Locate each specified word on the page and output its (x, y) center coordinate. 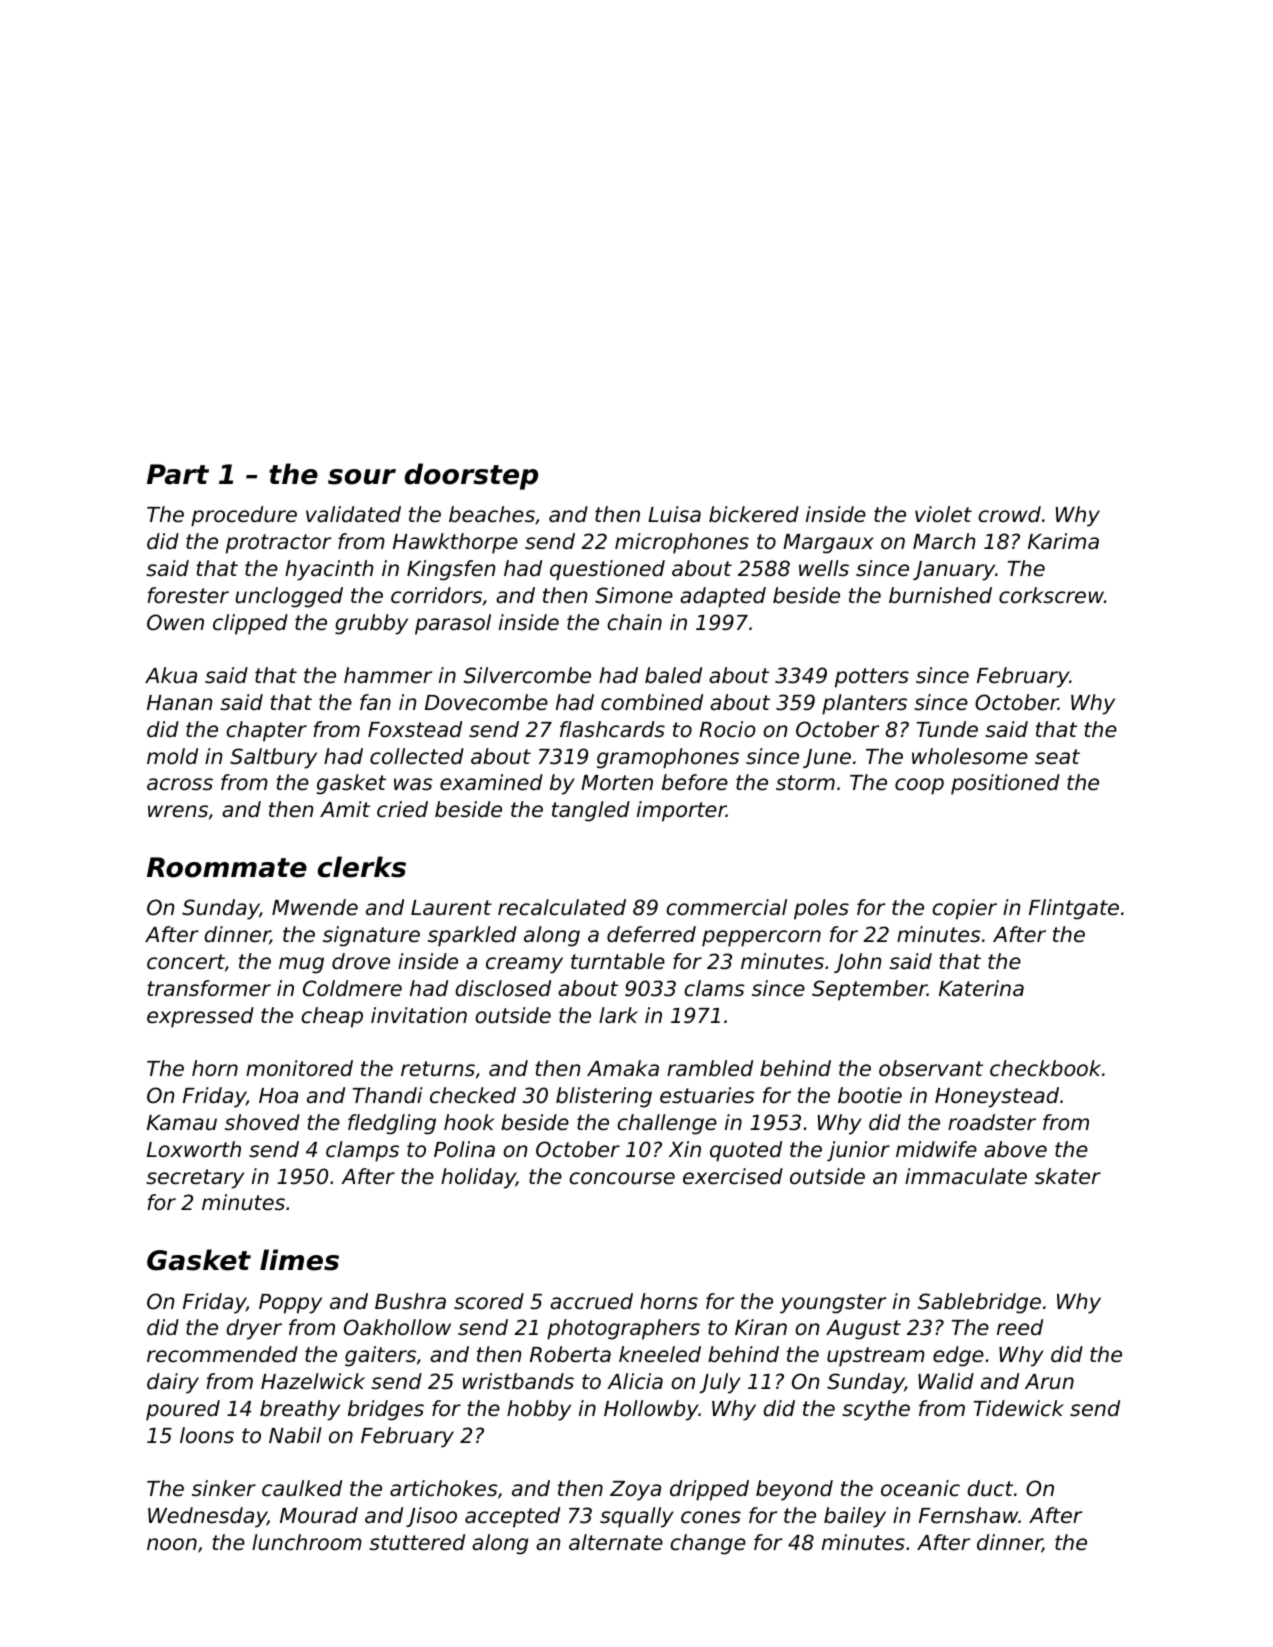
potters (872, 678)
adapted (723, 597)
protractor (278, 544)
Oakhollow (397, 1327)
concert (186, 962)
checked (473, 1095)
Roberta (570, 1354)
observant (931, 1068)
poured (183, 1410)
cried (402, 809)
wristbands (518, 1381)
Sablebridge (979, 1303)
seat (1057, 757)
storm (805, 783)
